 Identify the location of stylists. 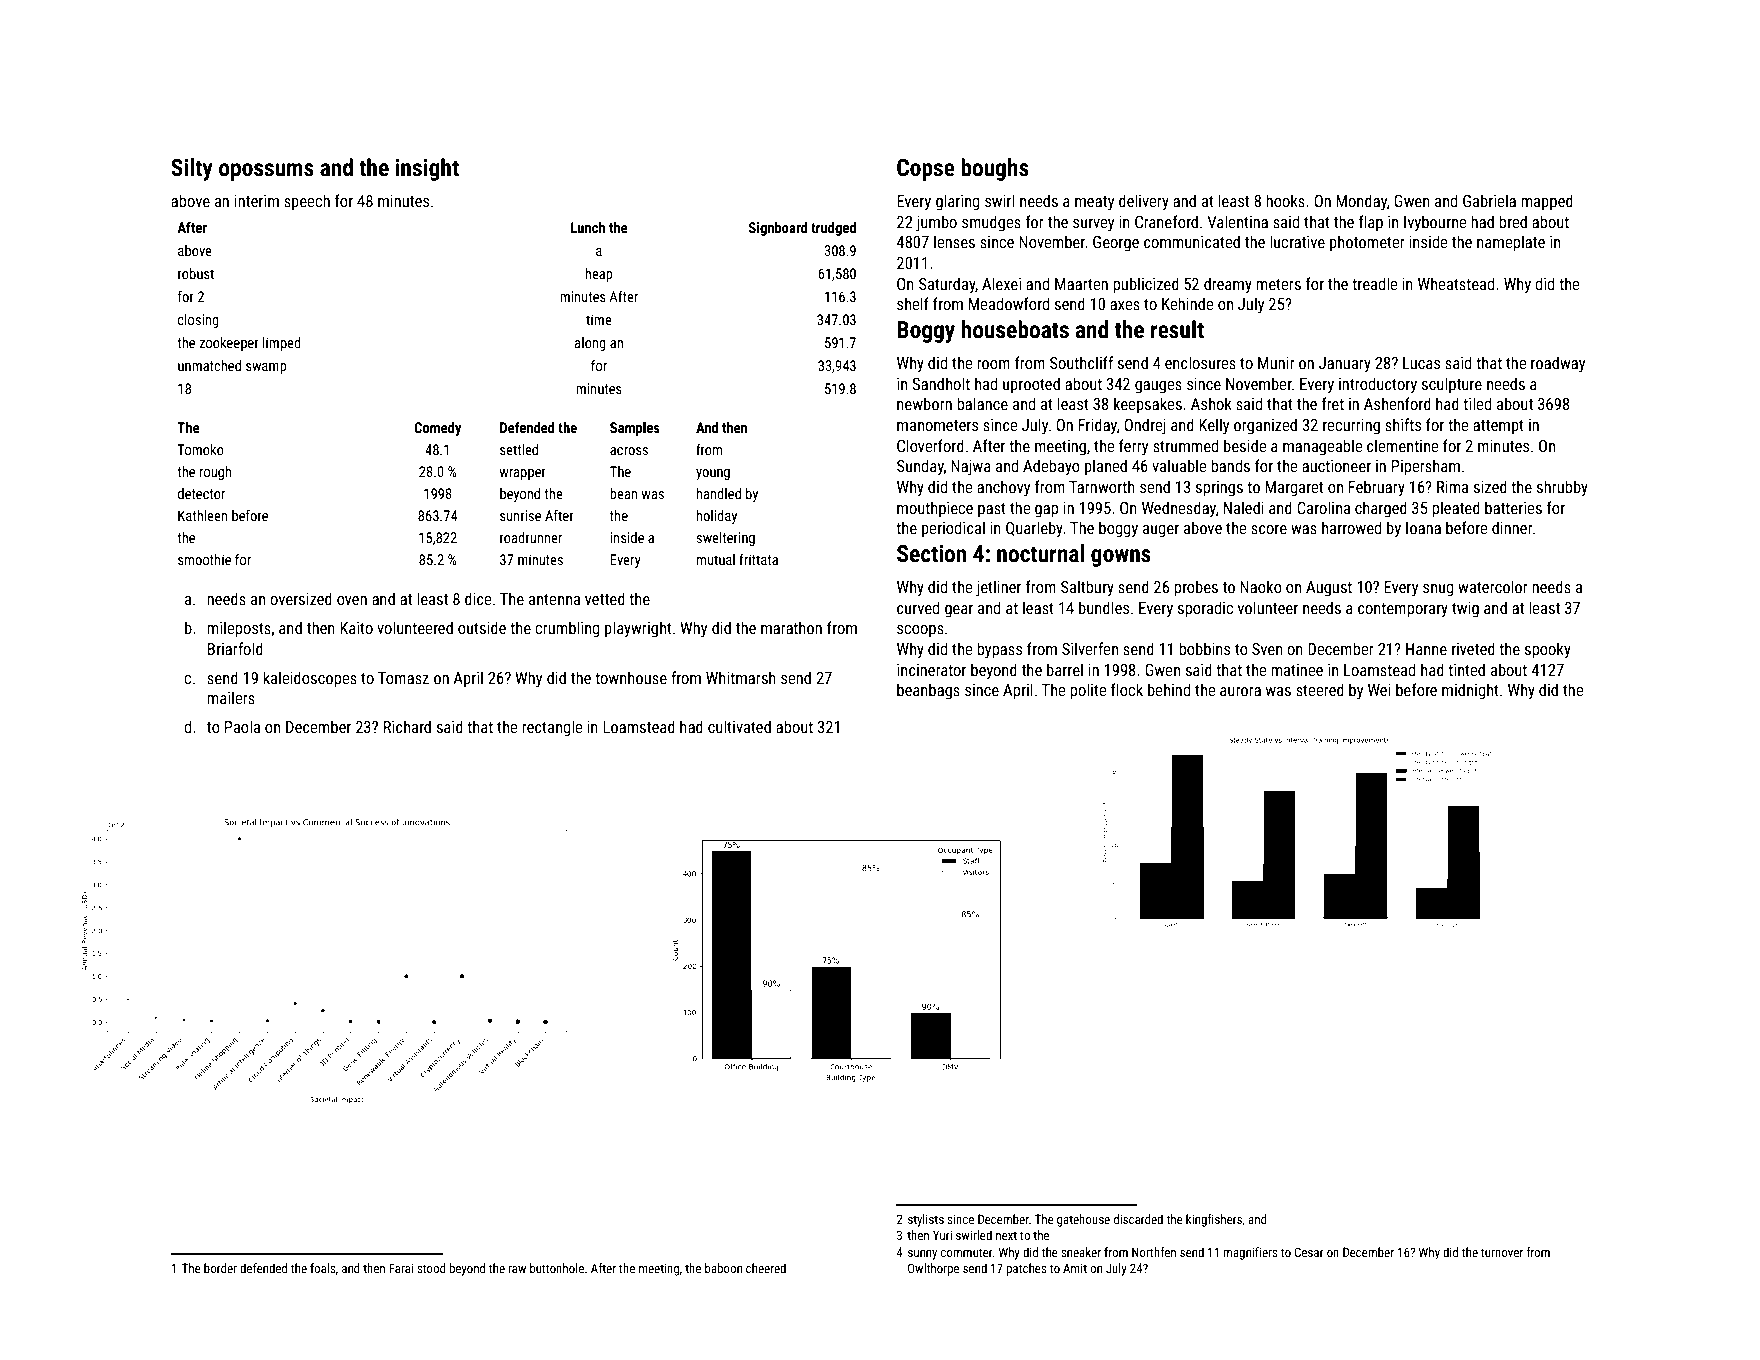
(926, 1220).
